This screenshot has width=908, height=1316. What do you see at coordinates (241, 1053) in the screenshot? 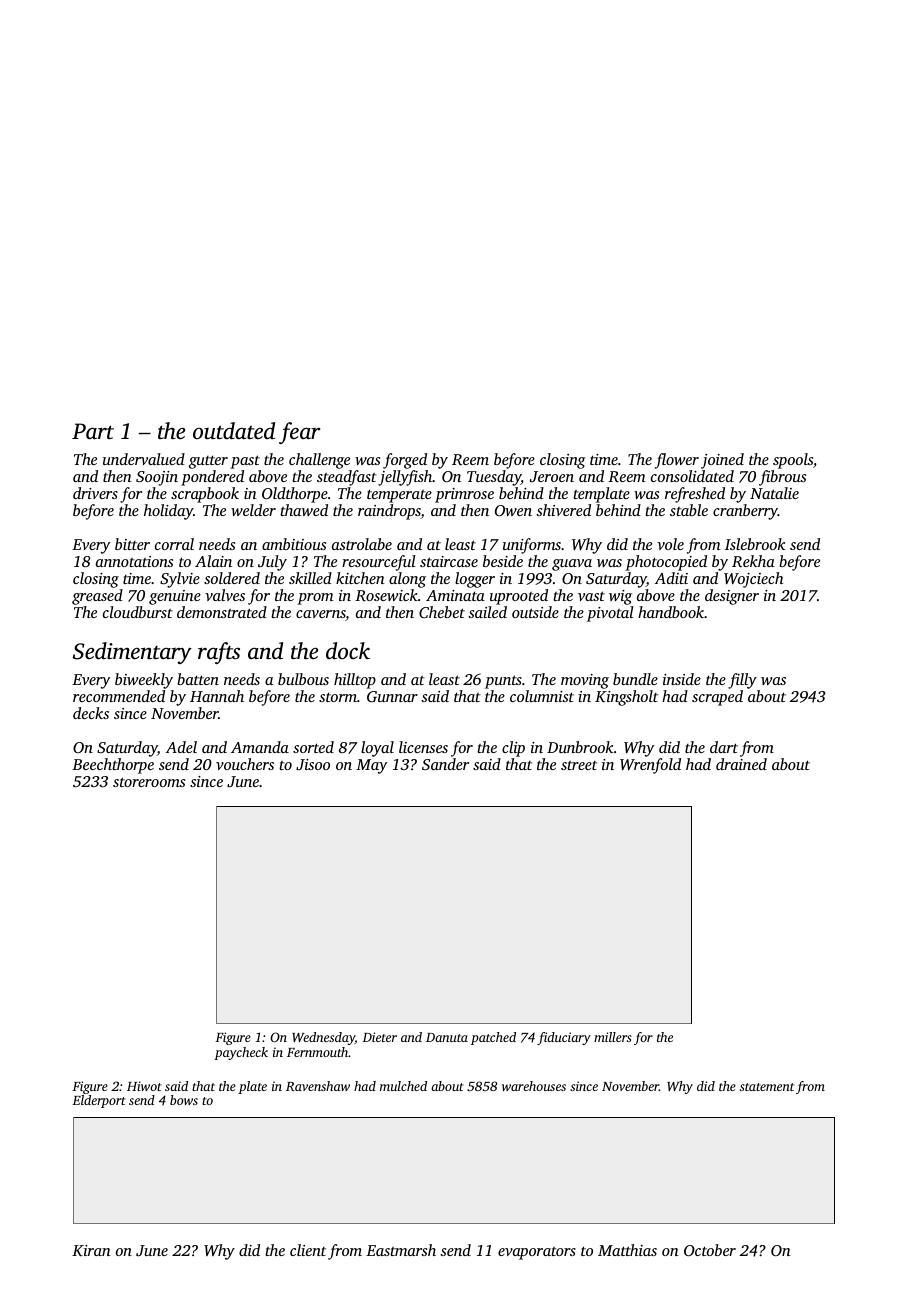
I see `paycheck` at bounding box center [241, 1053].
